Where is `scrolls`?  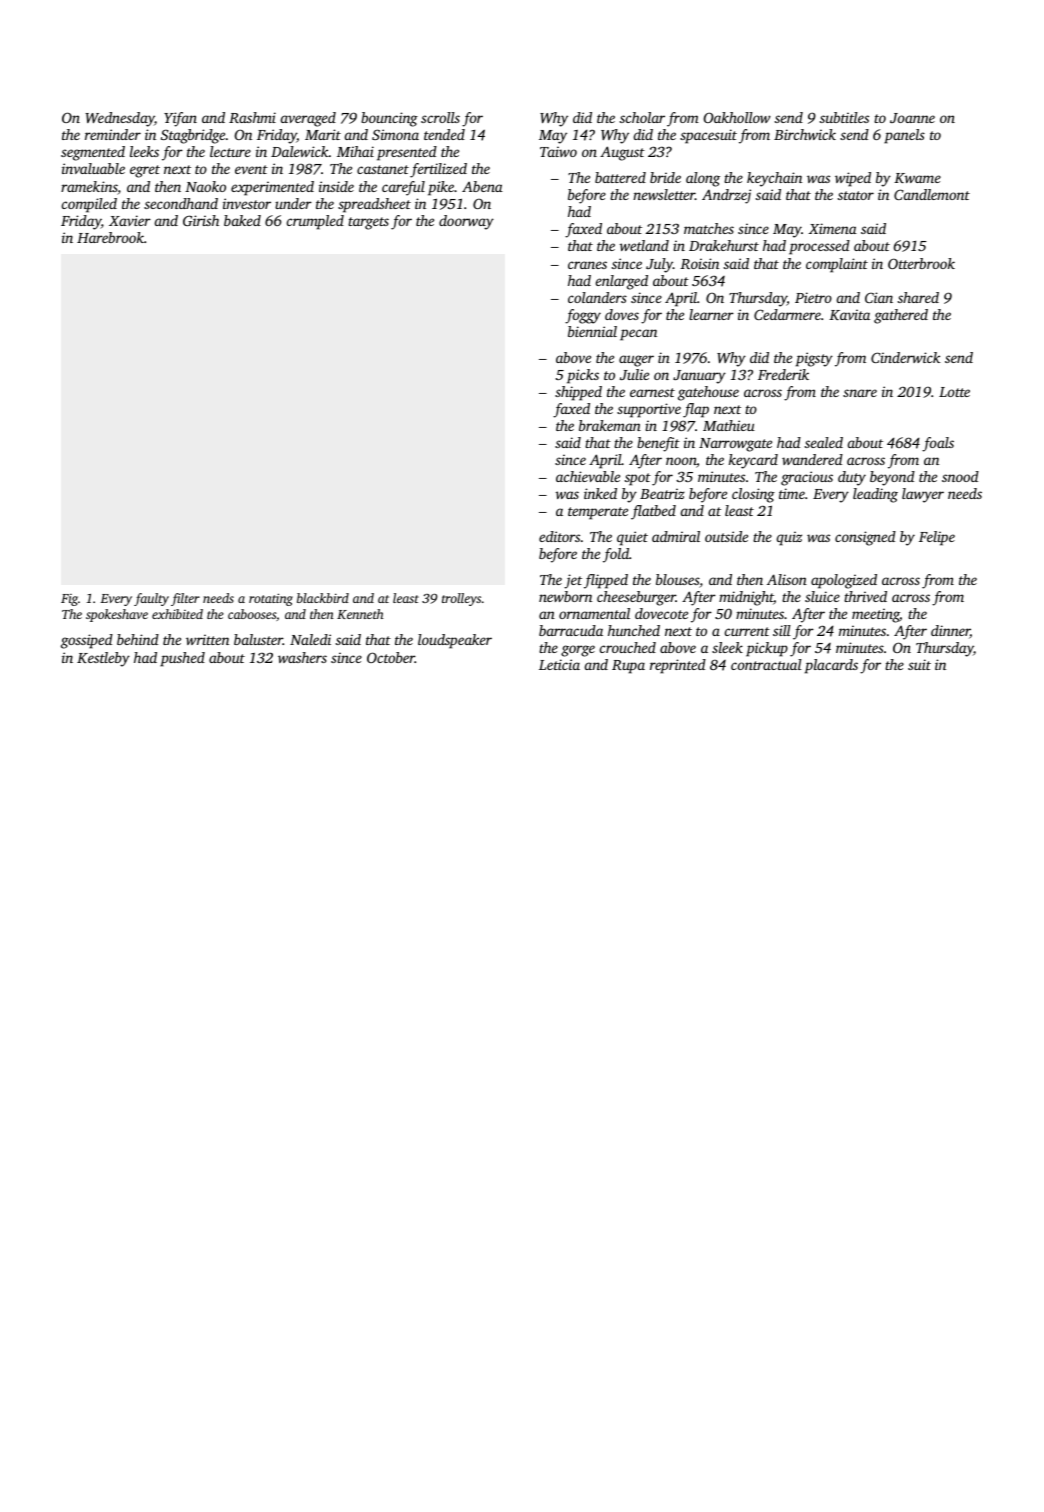
scrolls is located at coordinates (440, 117).
